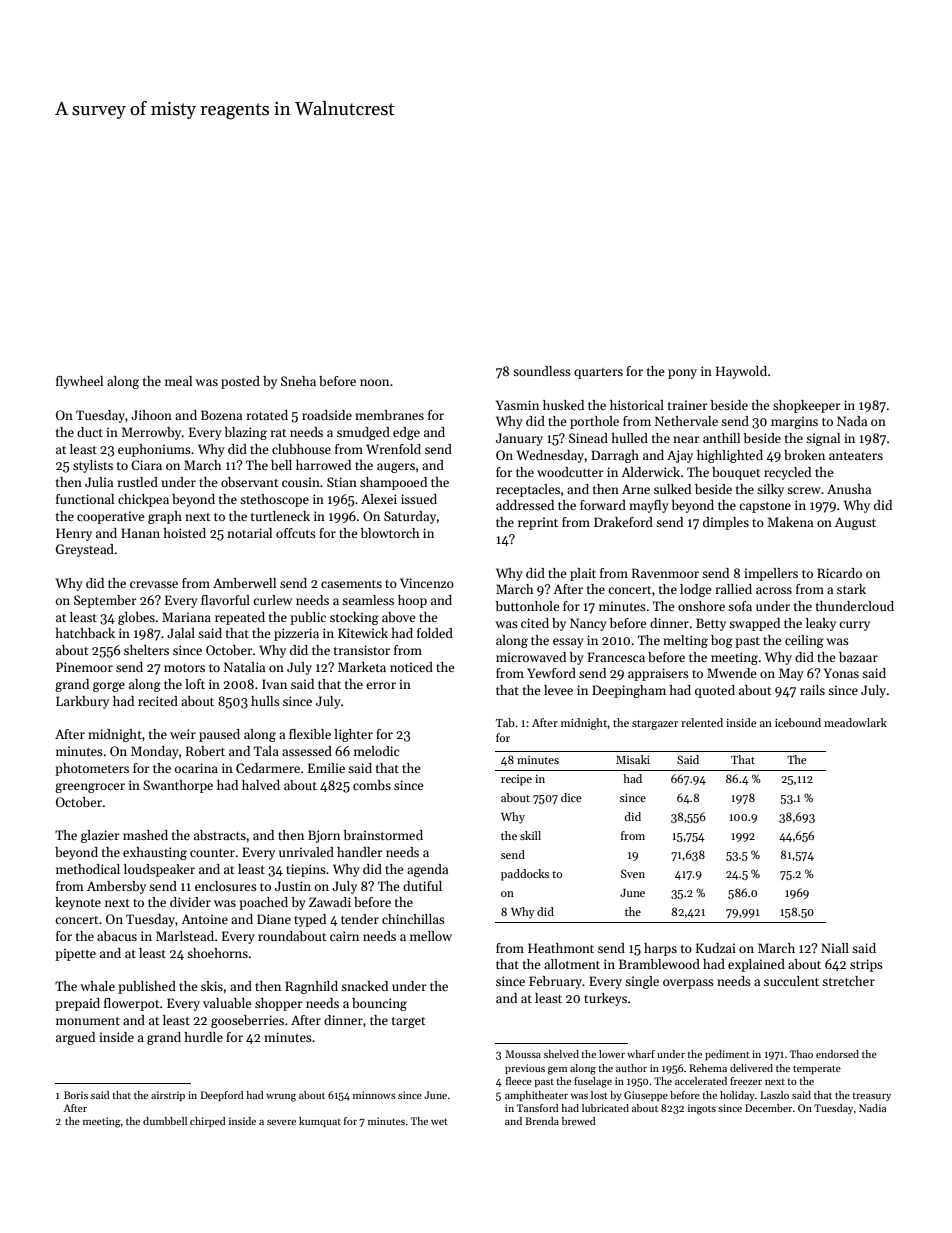 The width and height of the screenshot is (952, 1233). I want to click on Nadia, so click(872, 1108).
